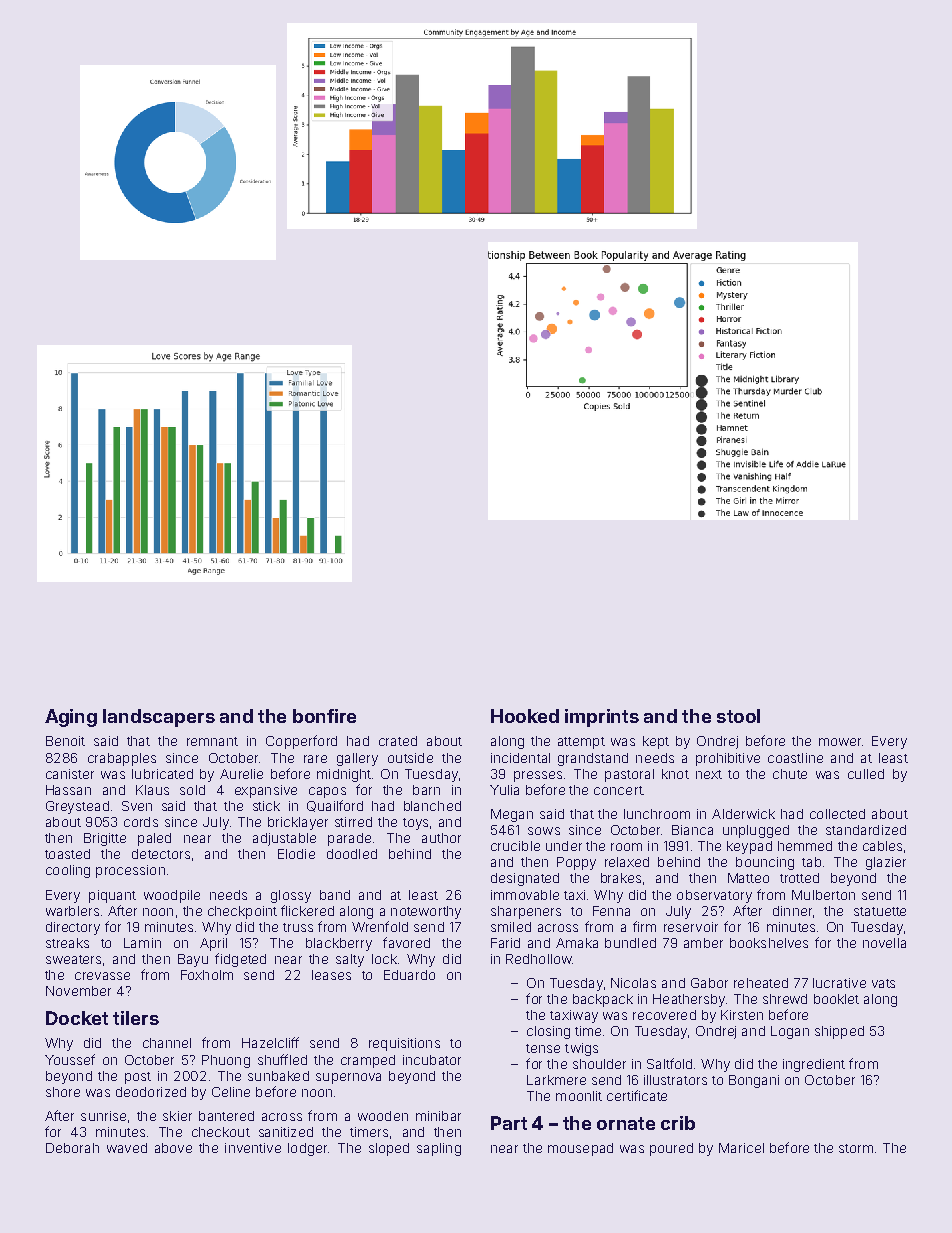 The height and width of the screenshot is (1233, 952). What do you see at coordinates (840, 742) in the screenshot?
I see `mower` at bounding box center [840, 742].
